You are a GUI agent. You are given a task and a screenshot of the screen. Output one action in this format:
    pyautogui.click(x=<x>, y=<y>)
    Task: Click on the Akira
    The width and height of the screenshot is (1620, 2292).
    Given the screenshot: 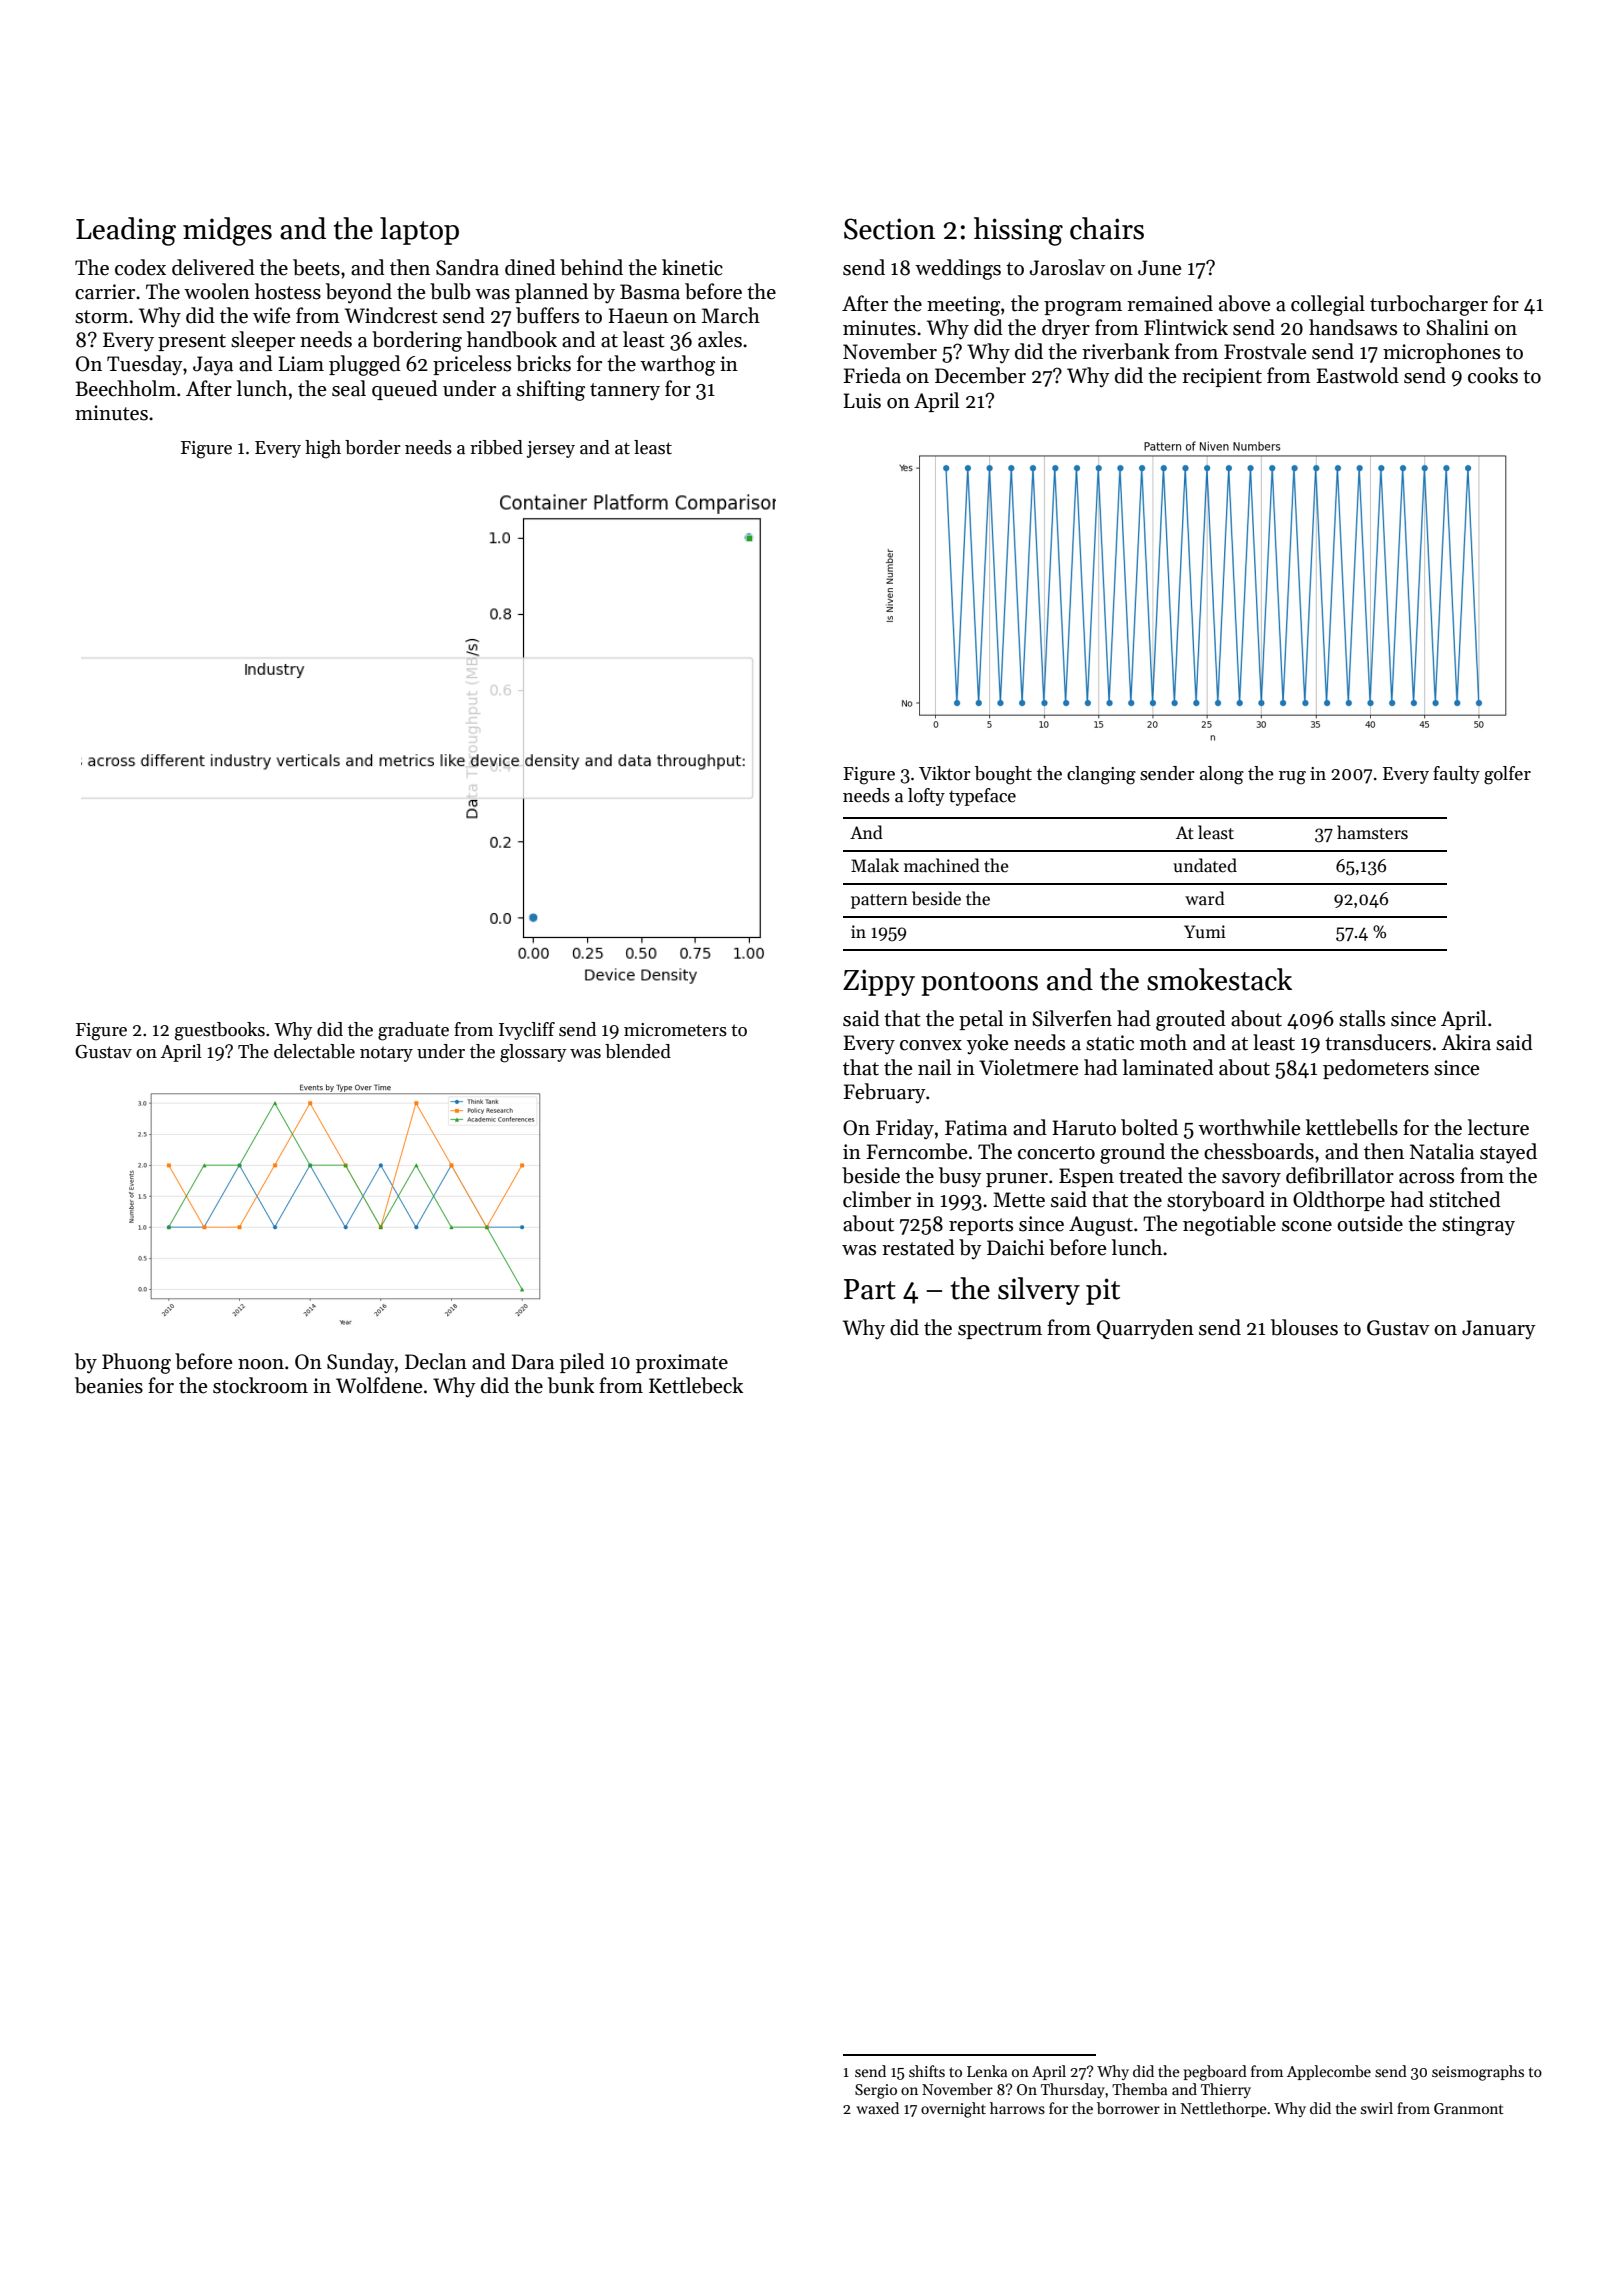 What is the action you would take?
    pyautogui.click(x=1466, y=1042)
